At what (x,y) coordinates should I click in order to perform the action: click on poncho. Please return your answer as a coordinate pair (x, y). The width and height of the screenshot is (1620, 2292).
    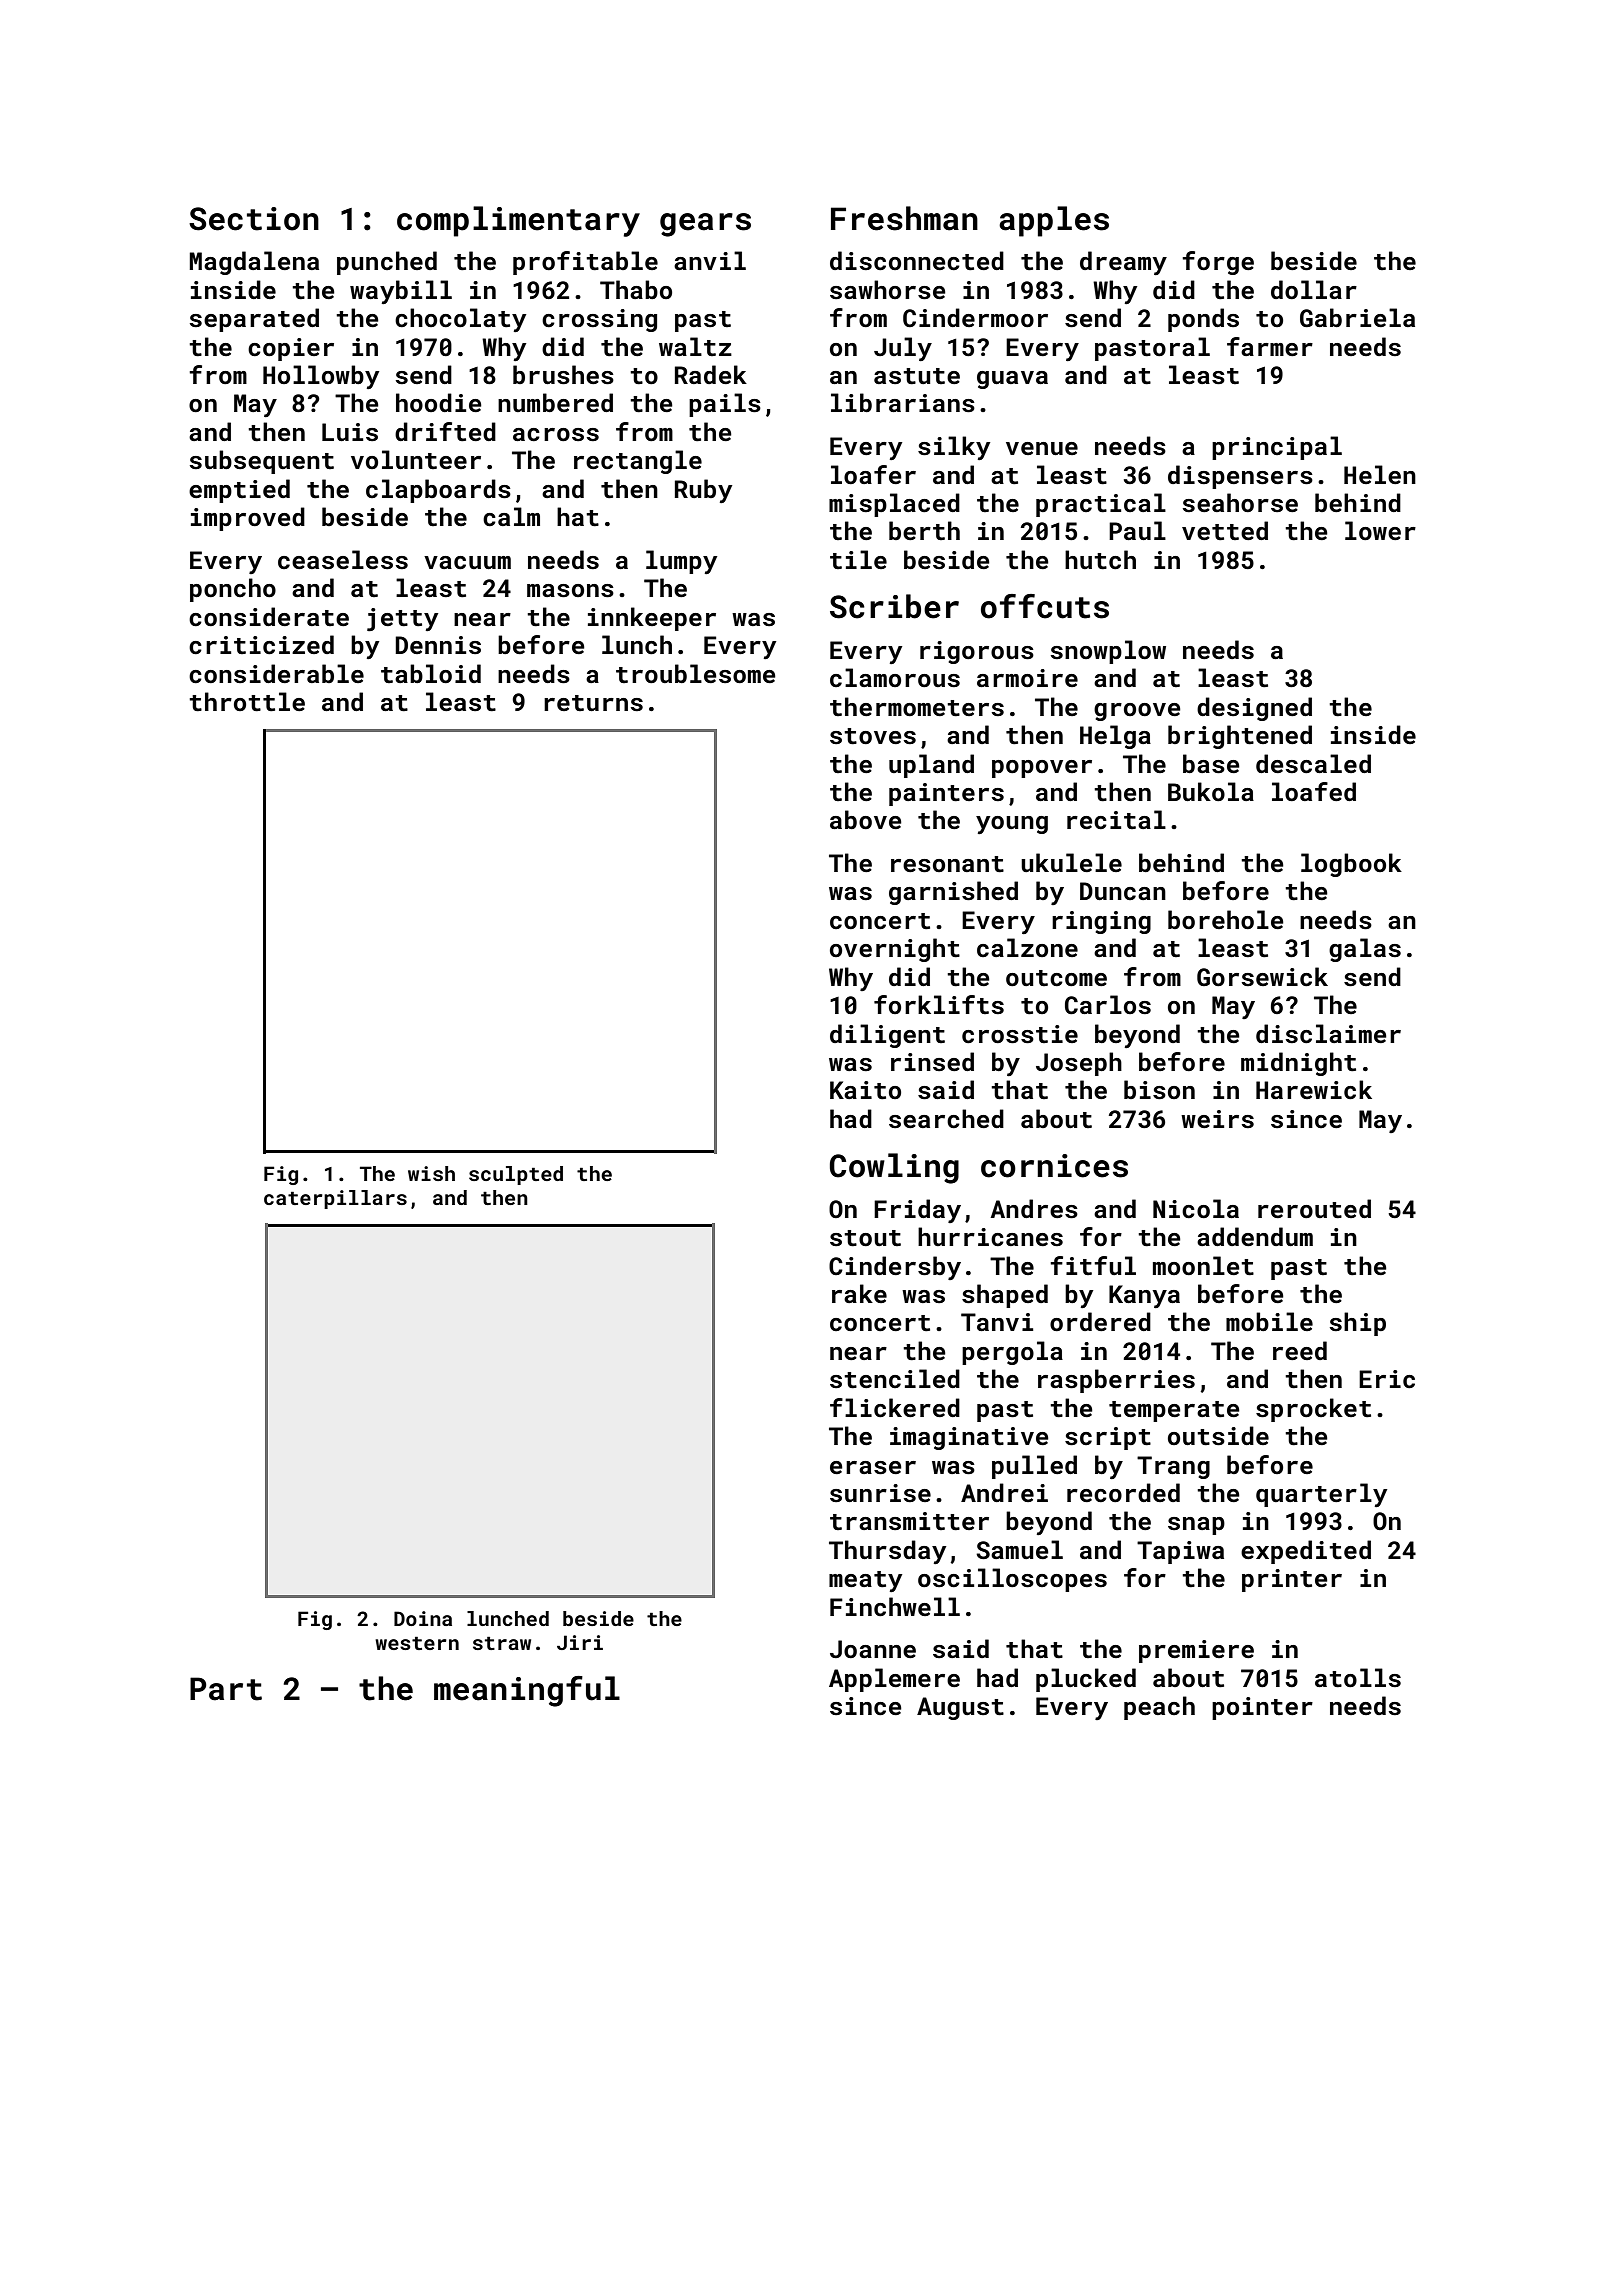
    Looking at the image, I should click on (233, 590).
